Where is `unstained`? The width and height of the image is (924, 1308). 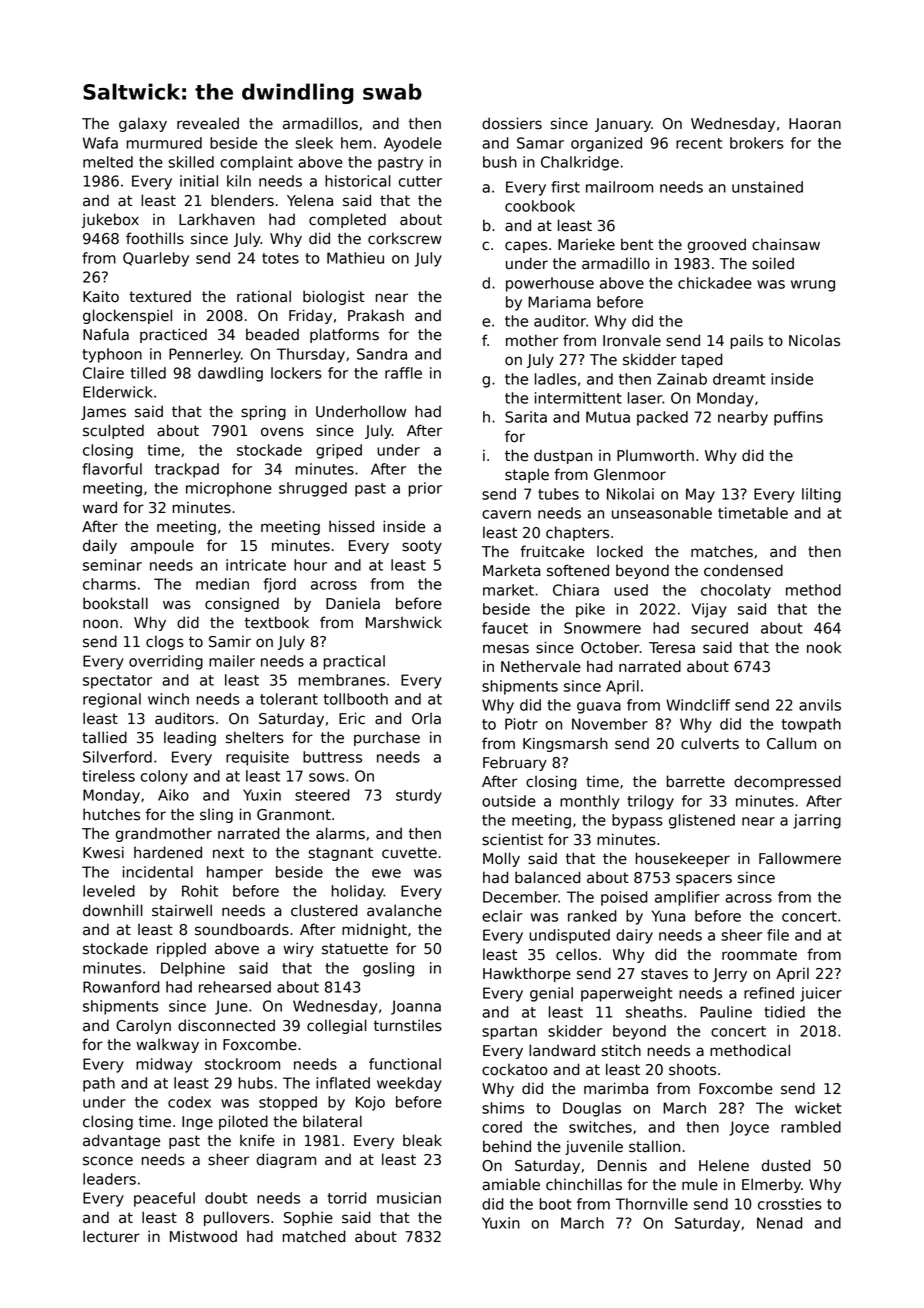
unstained is located at coordinates (767, 187).
